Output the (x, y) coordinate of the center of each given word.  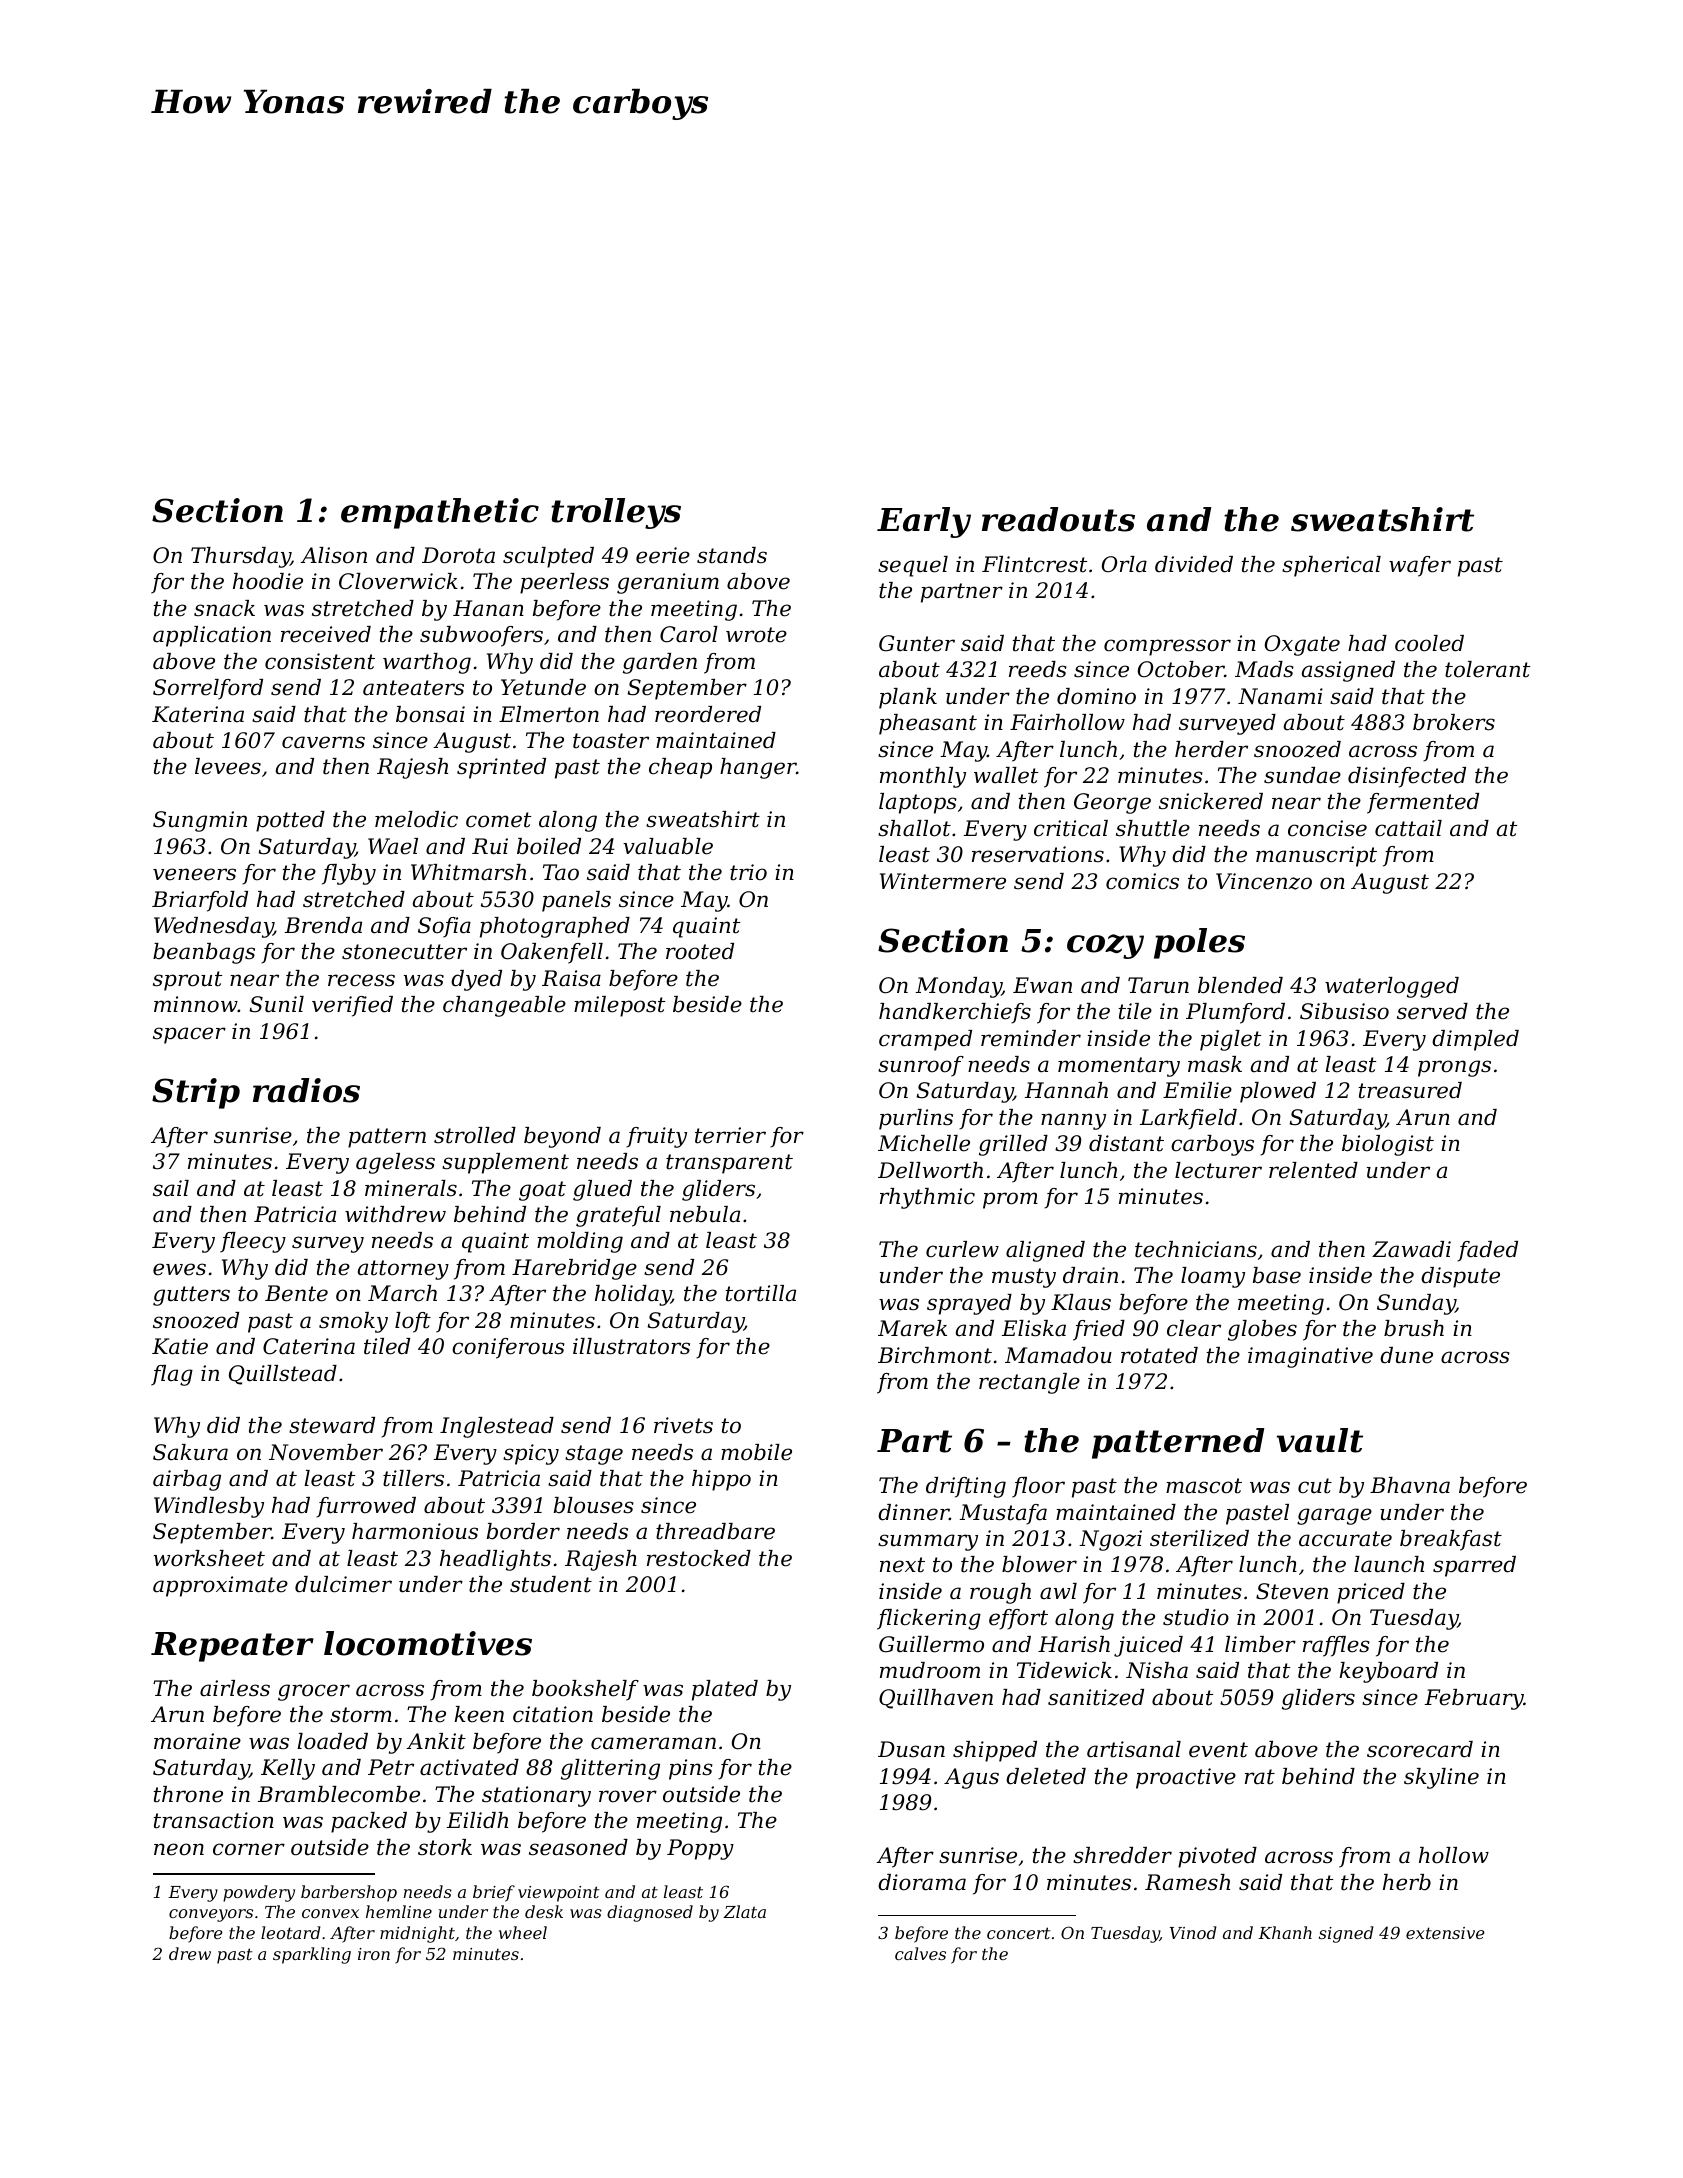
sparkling (312, 1955)
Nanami (1280, 696)
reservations (1038, 854)
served (1432, 1011)
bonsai (430, 714)
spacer (189, 1035)
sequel (913, 566)
